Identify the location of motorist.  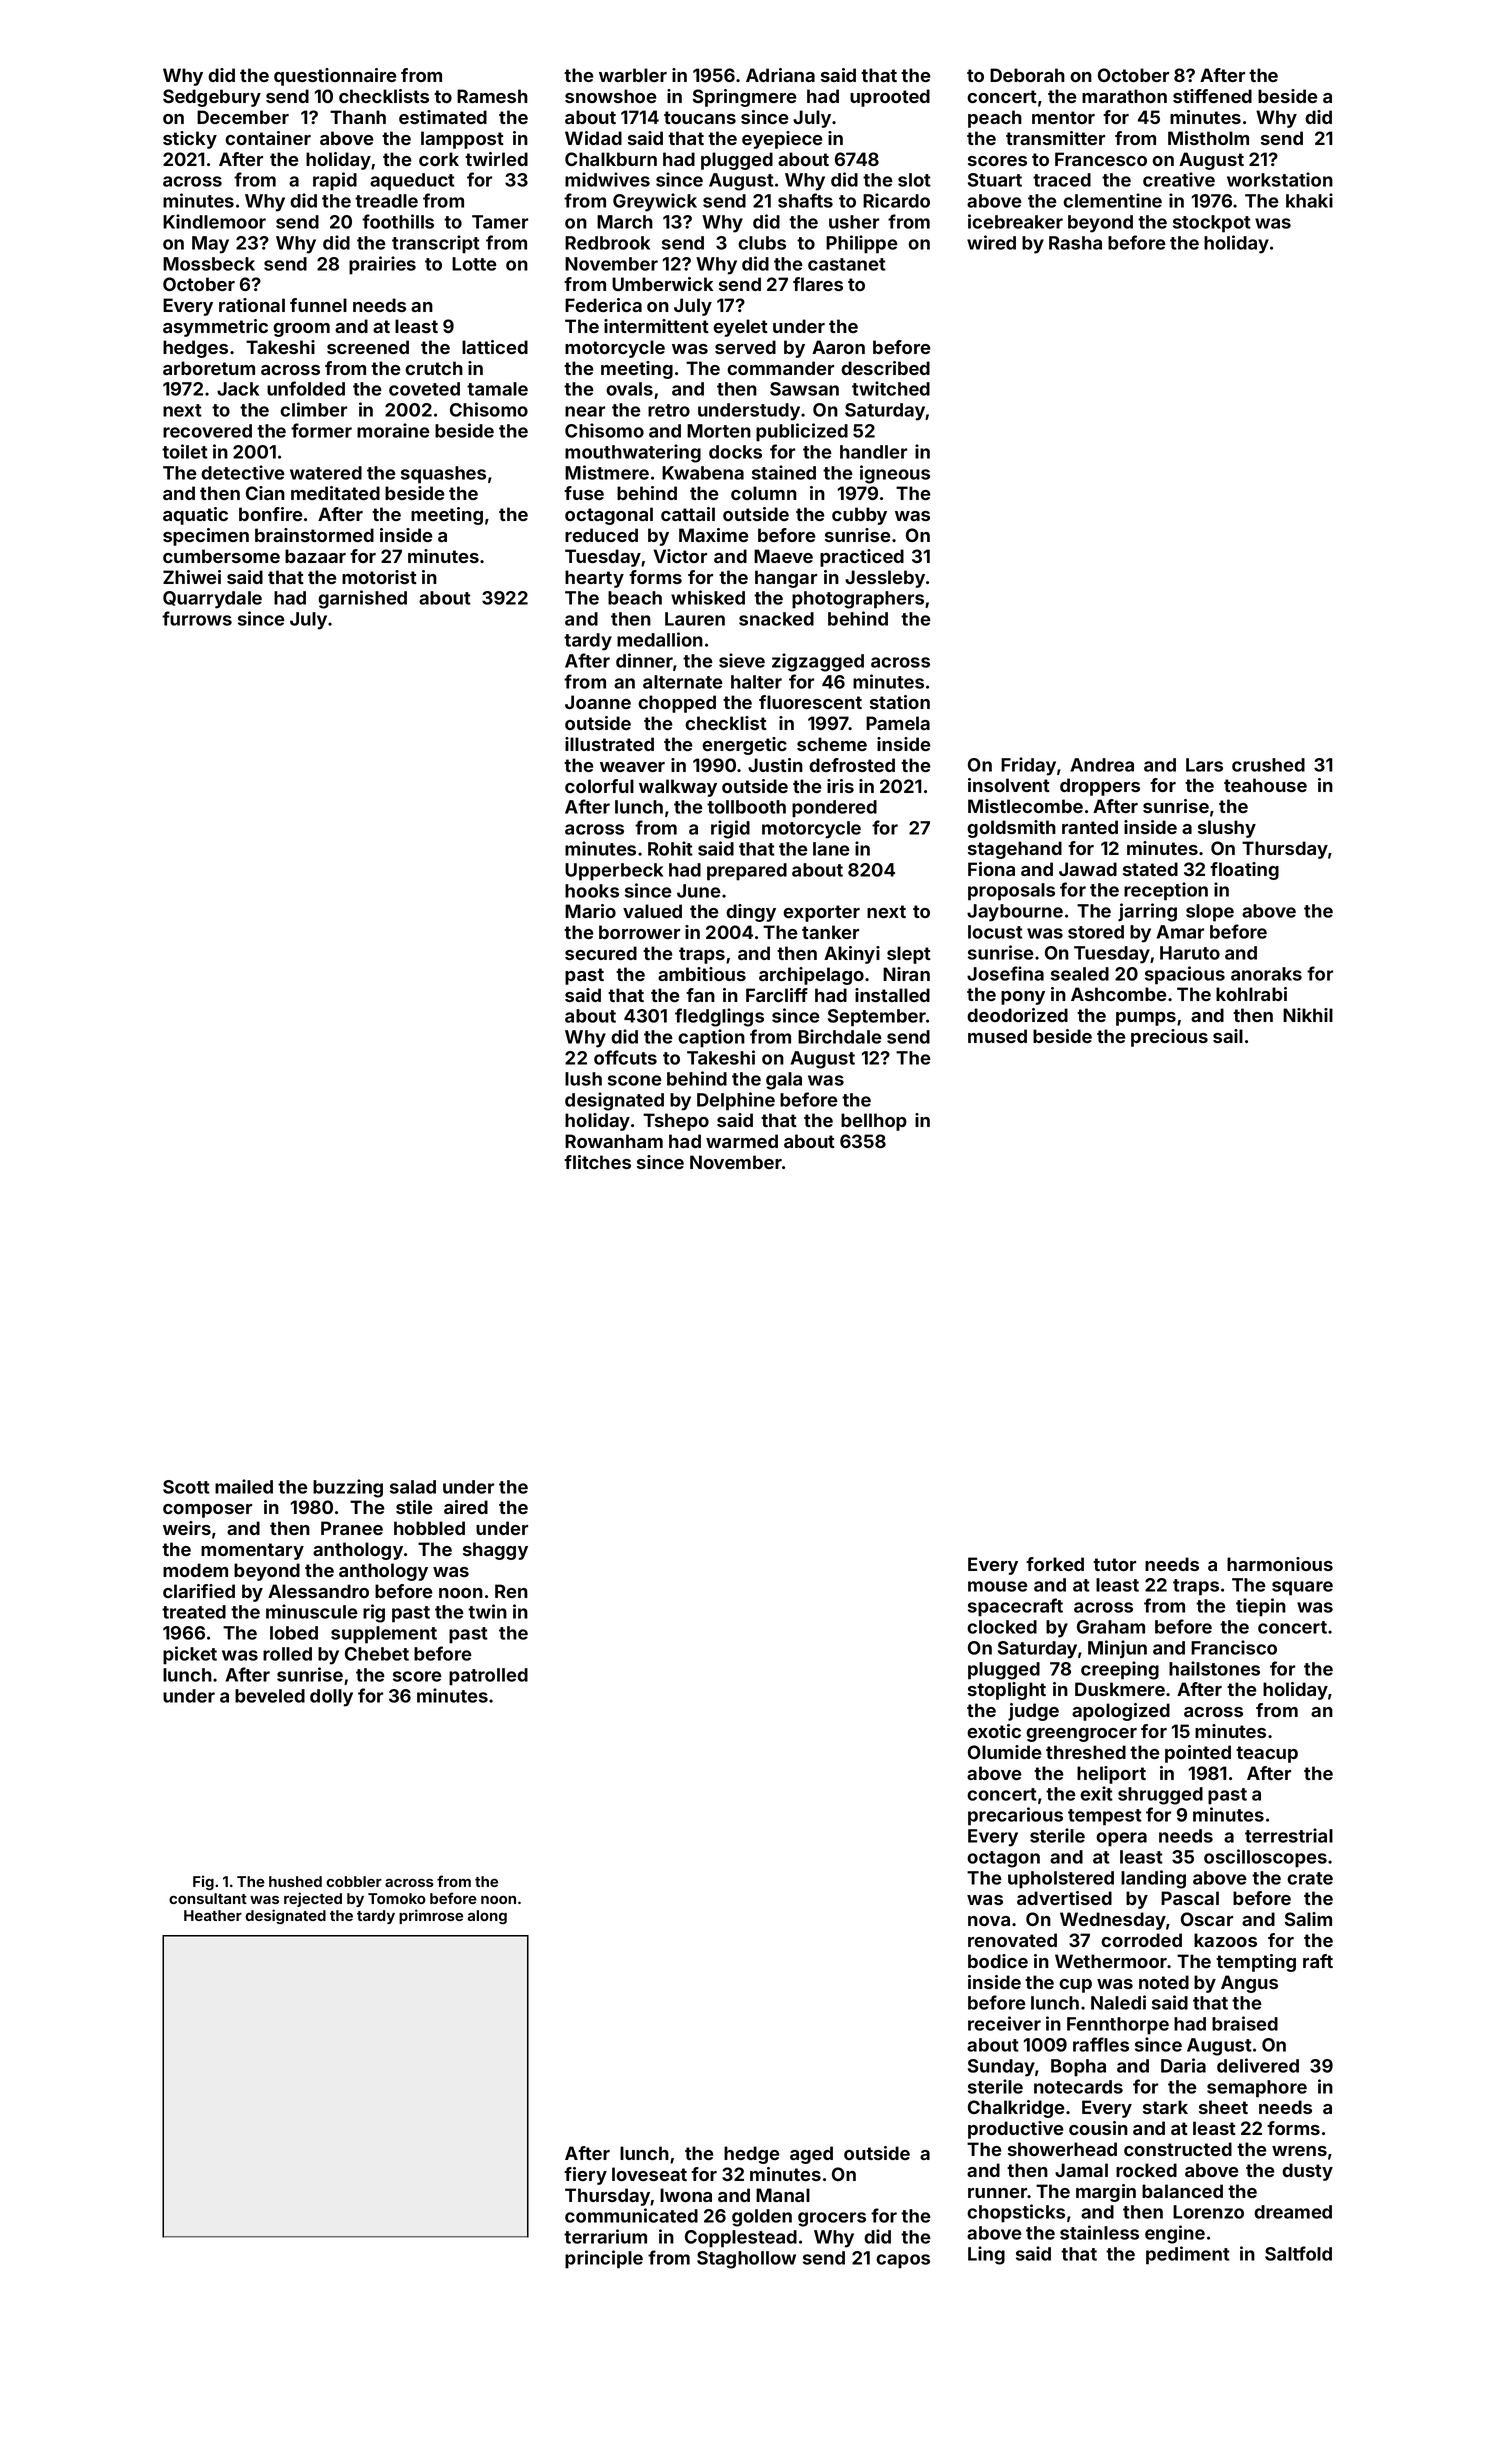
(379, 577).
